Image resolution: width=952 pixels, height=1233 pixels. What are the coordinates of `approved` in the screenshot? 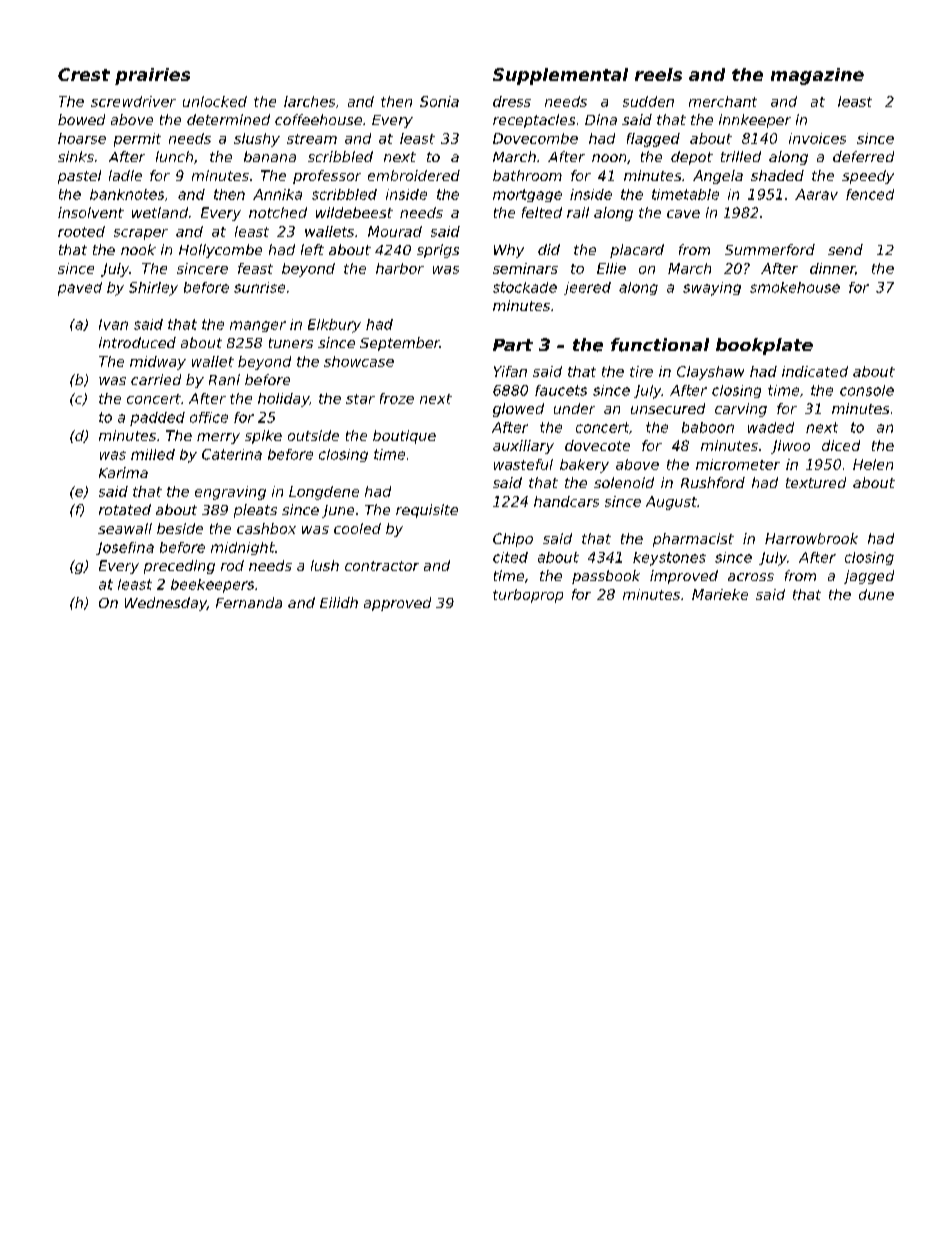 It's located at (397, 604).
